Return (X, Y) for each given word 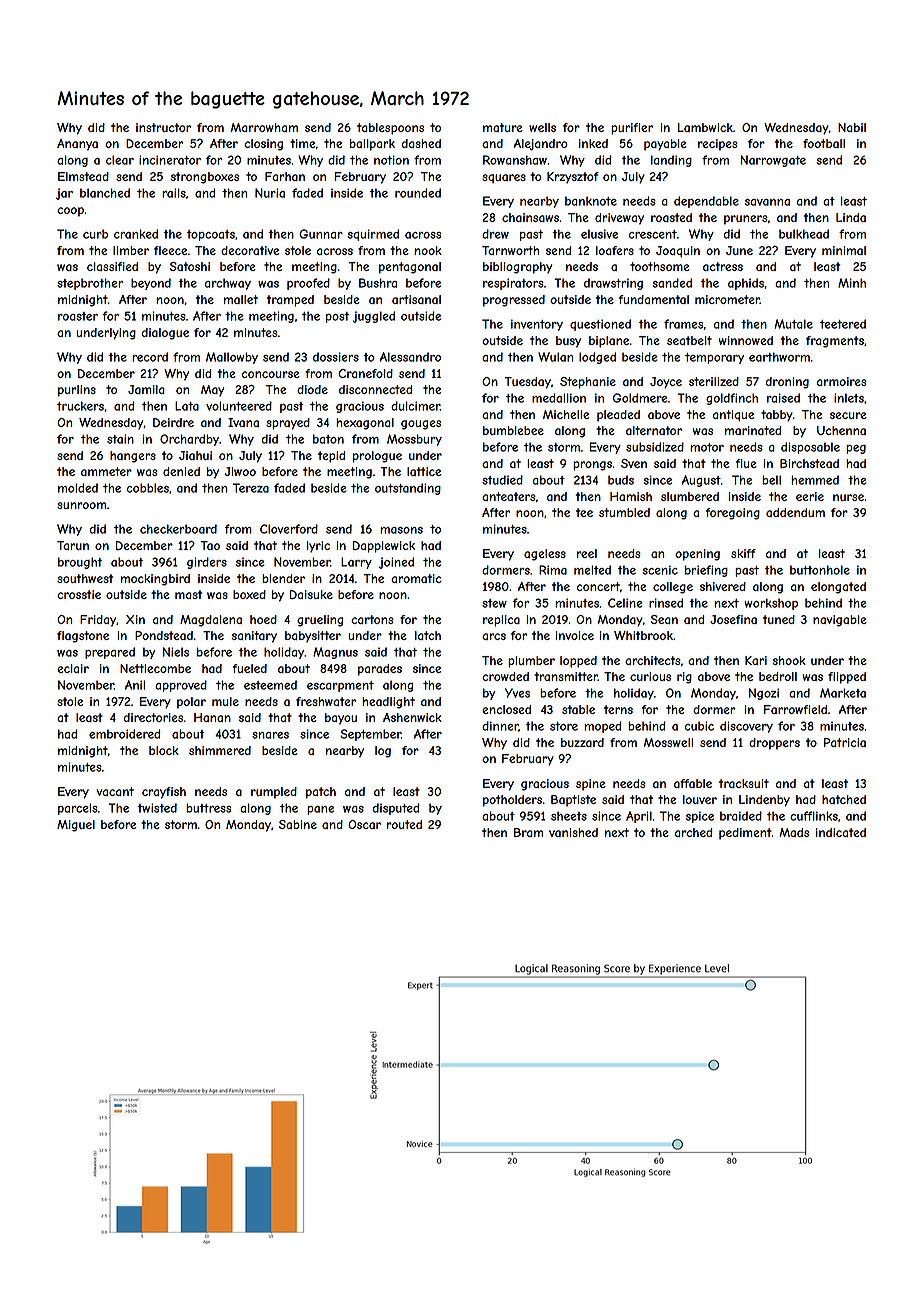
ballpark (372, 145)
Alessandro (410, 357)
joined (396, 563)
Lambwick (705, 127)
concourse (271, 374)
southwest (85, 578)
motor (707, 447)
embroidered (124, 734)
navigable (840, 621)
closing (263, 145)
